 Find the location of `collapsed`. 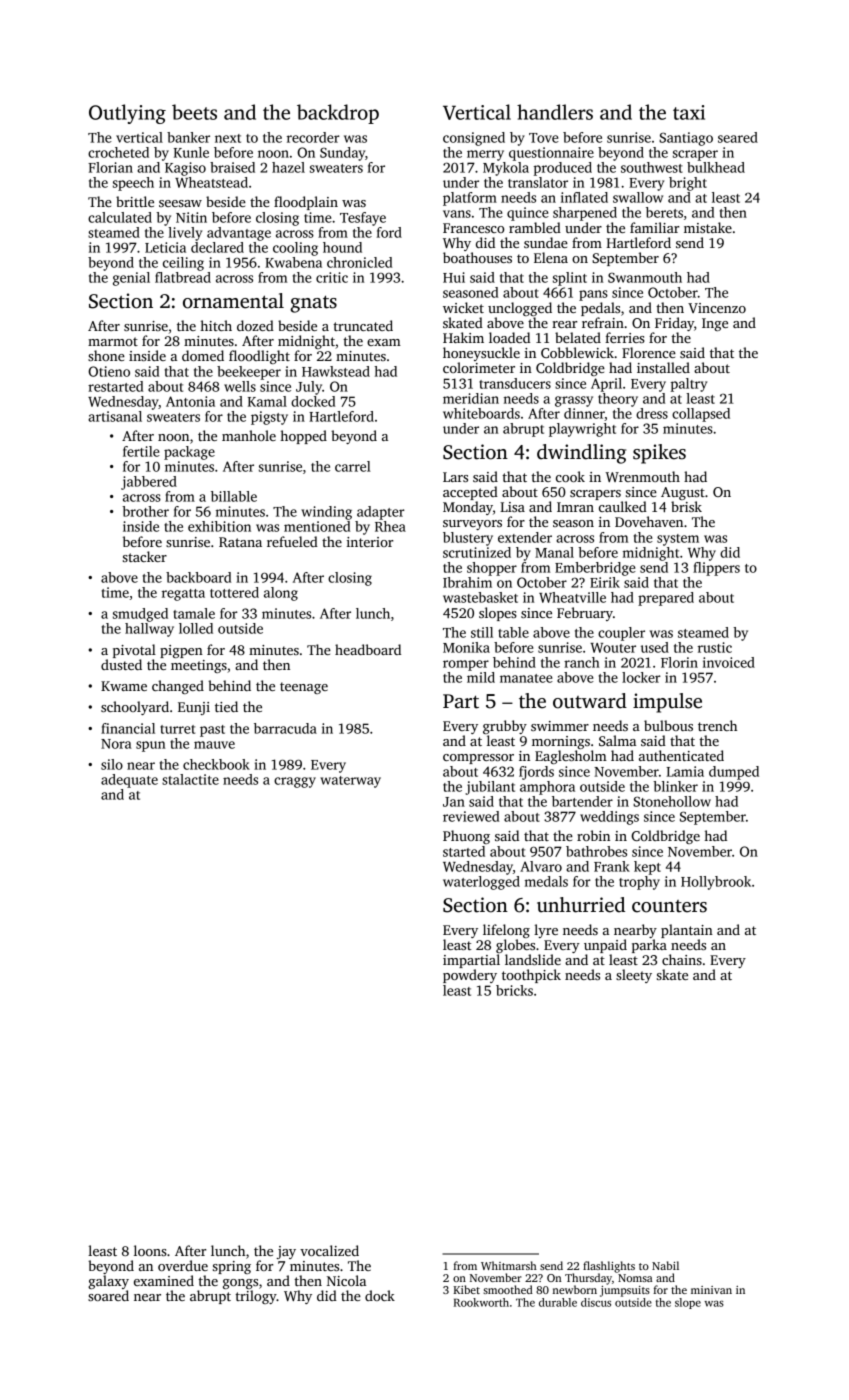

collapsed is located at coordinates (701, 415).
